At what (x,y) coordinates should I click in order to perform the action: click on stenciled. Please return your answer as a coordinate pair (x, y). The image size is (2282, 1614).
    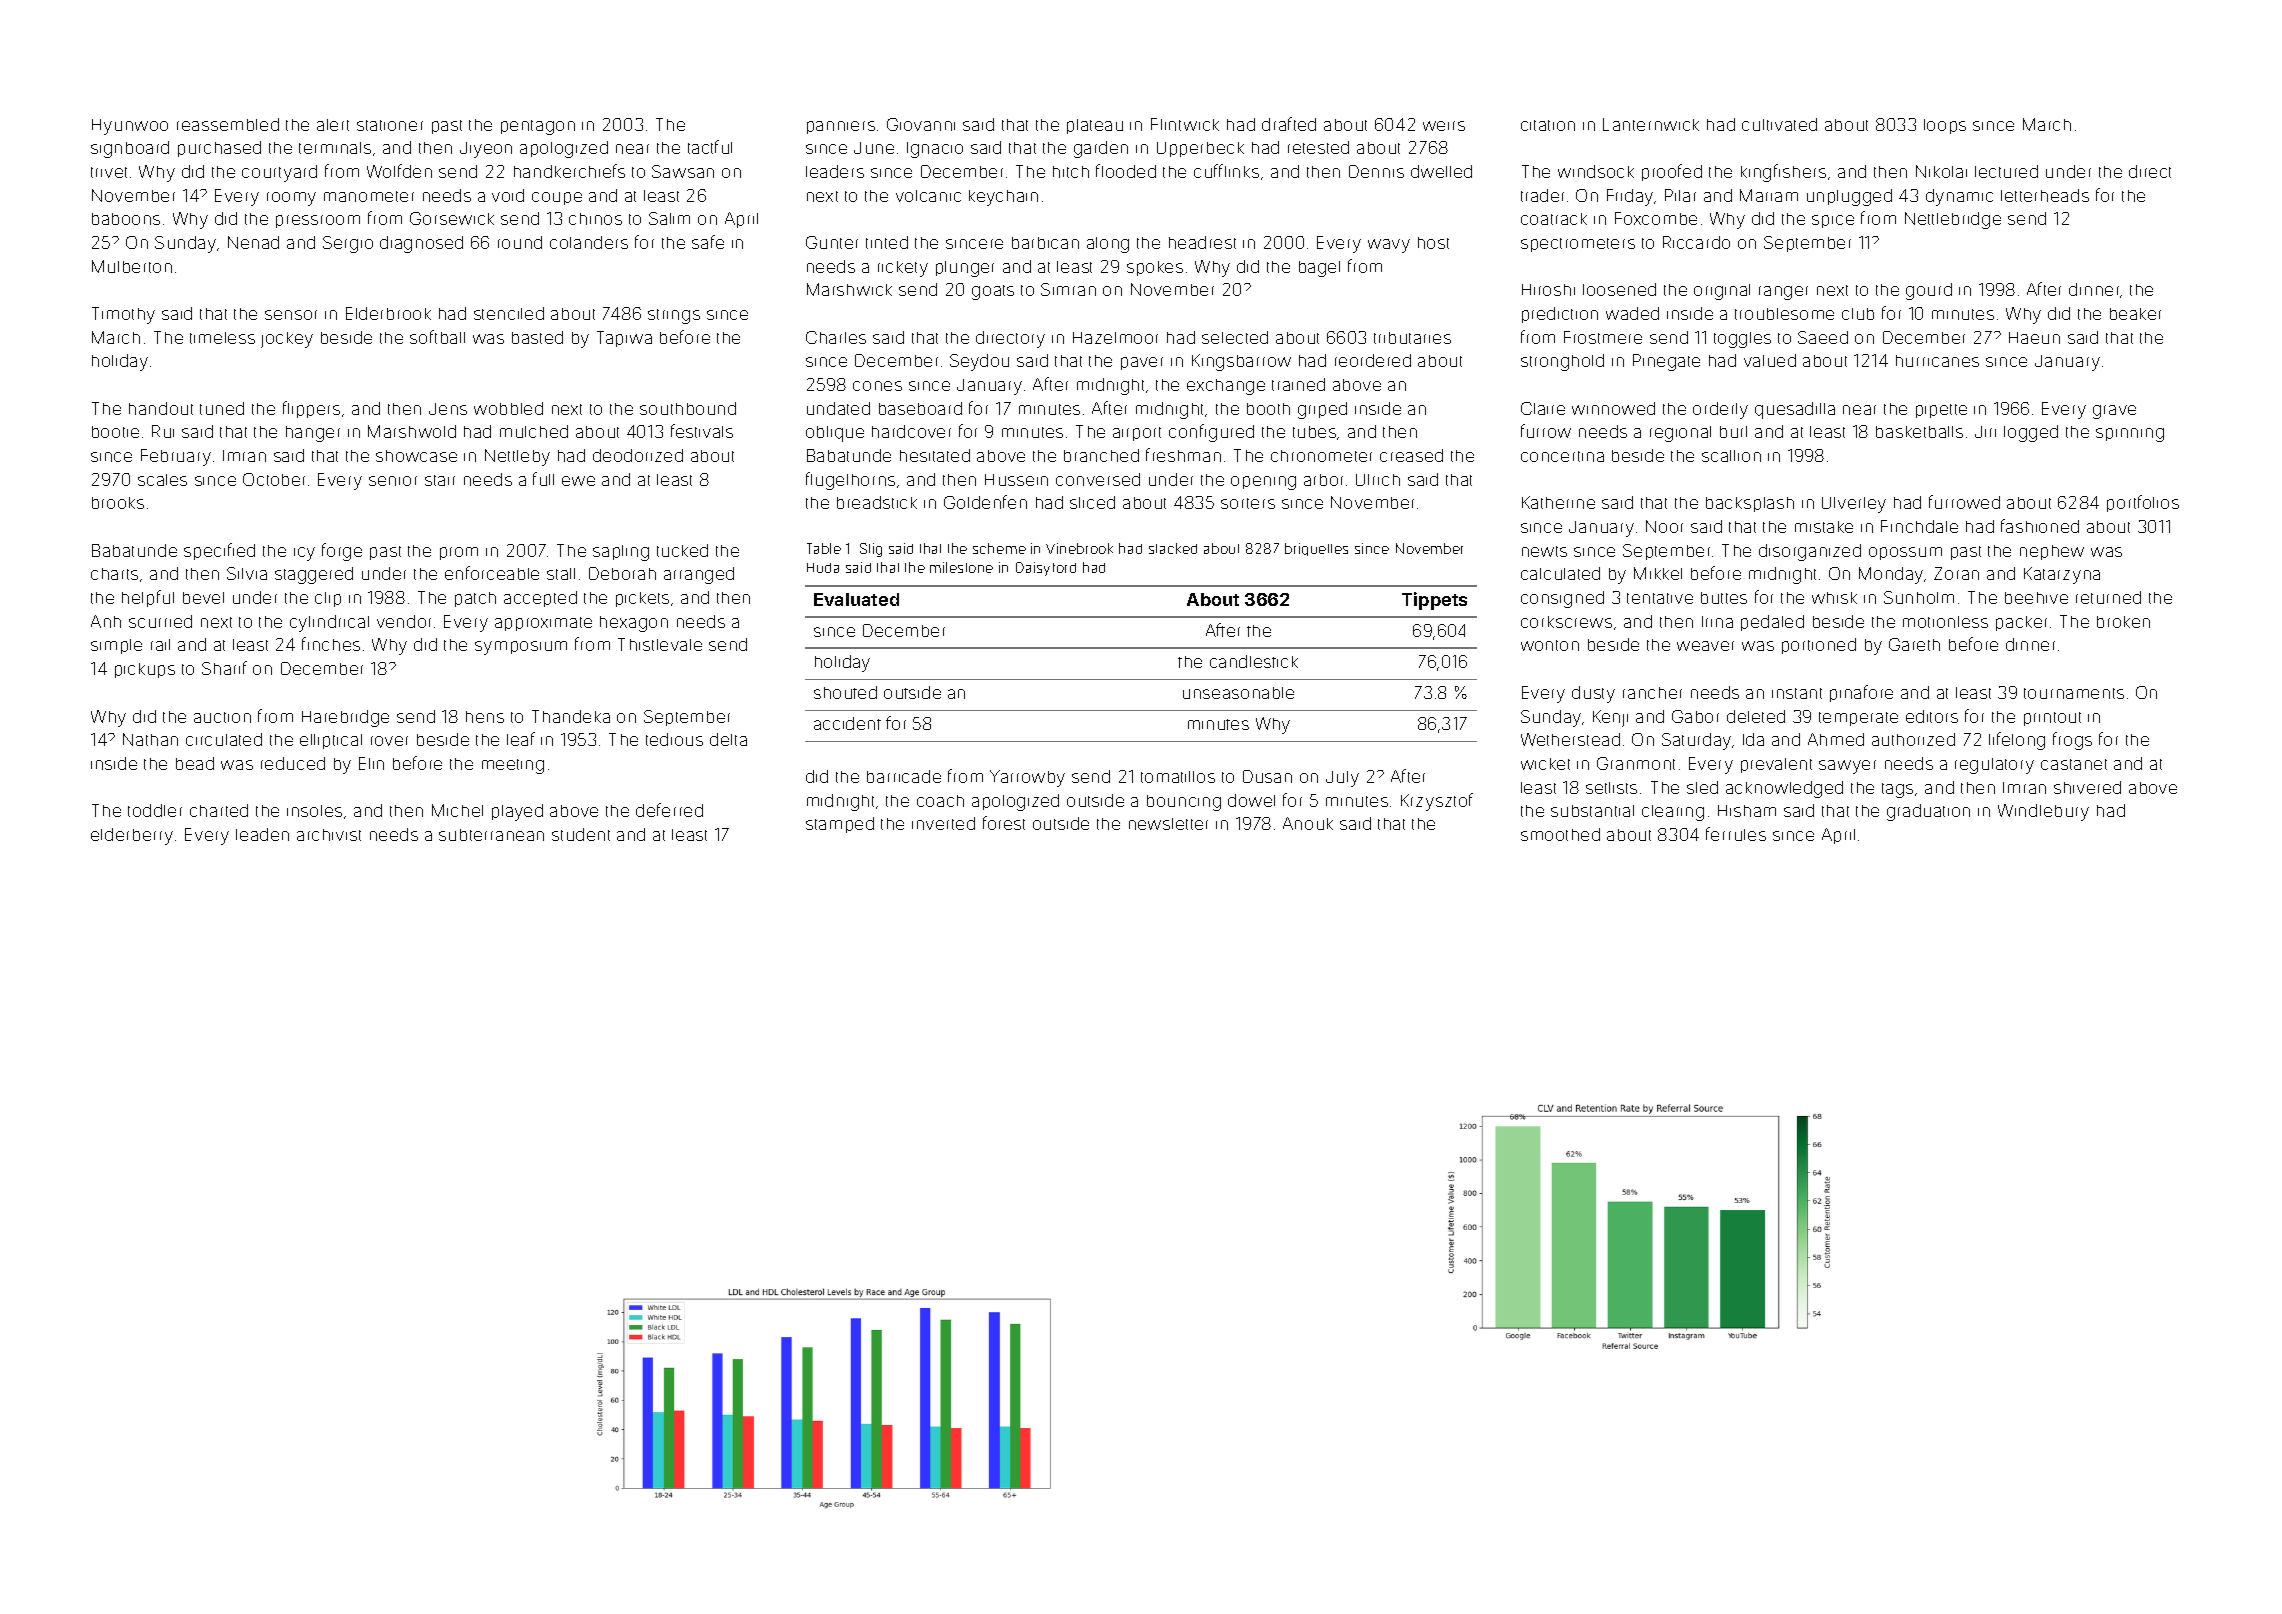
    Looking at the image, I should click on (509, 313).
